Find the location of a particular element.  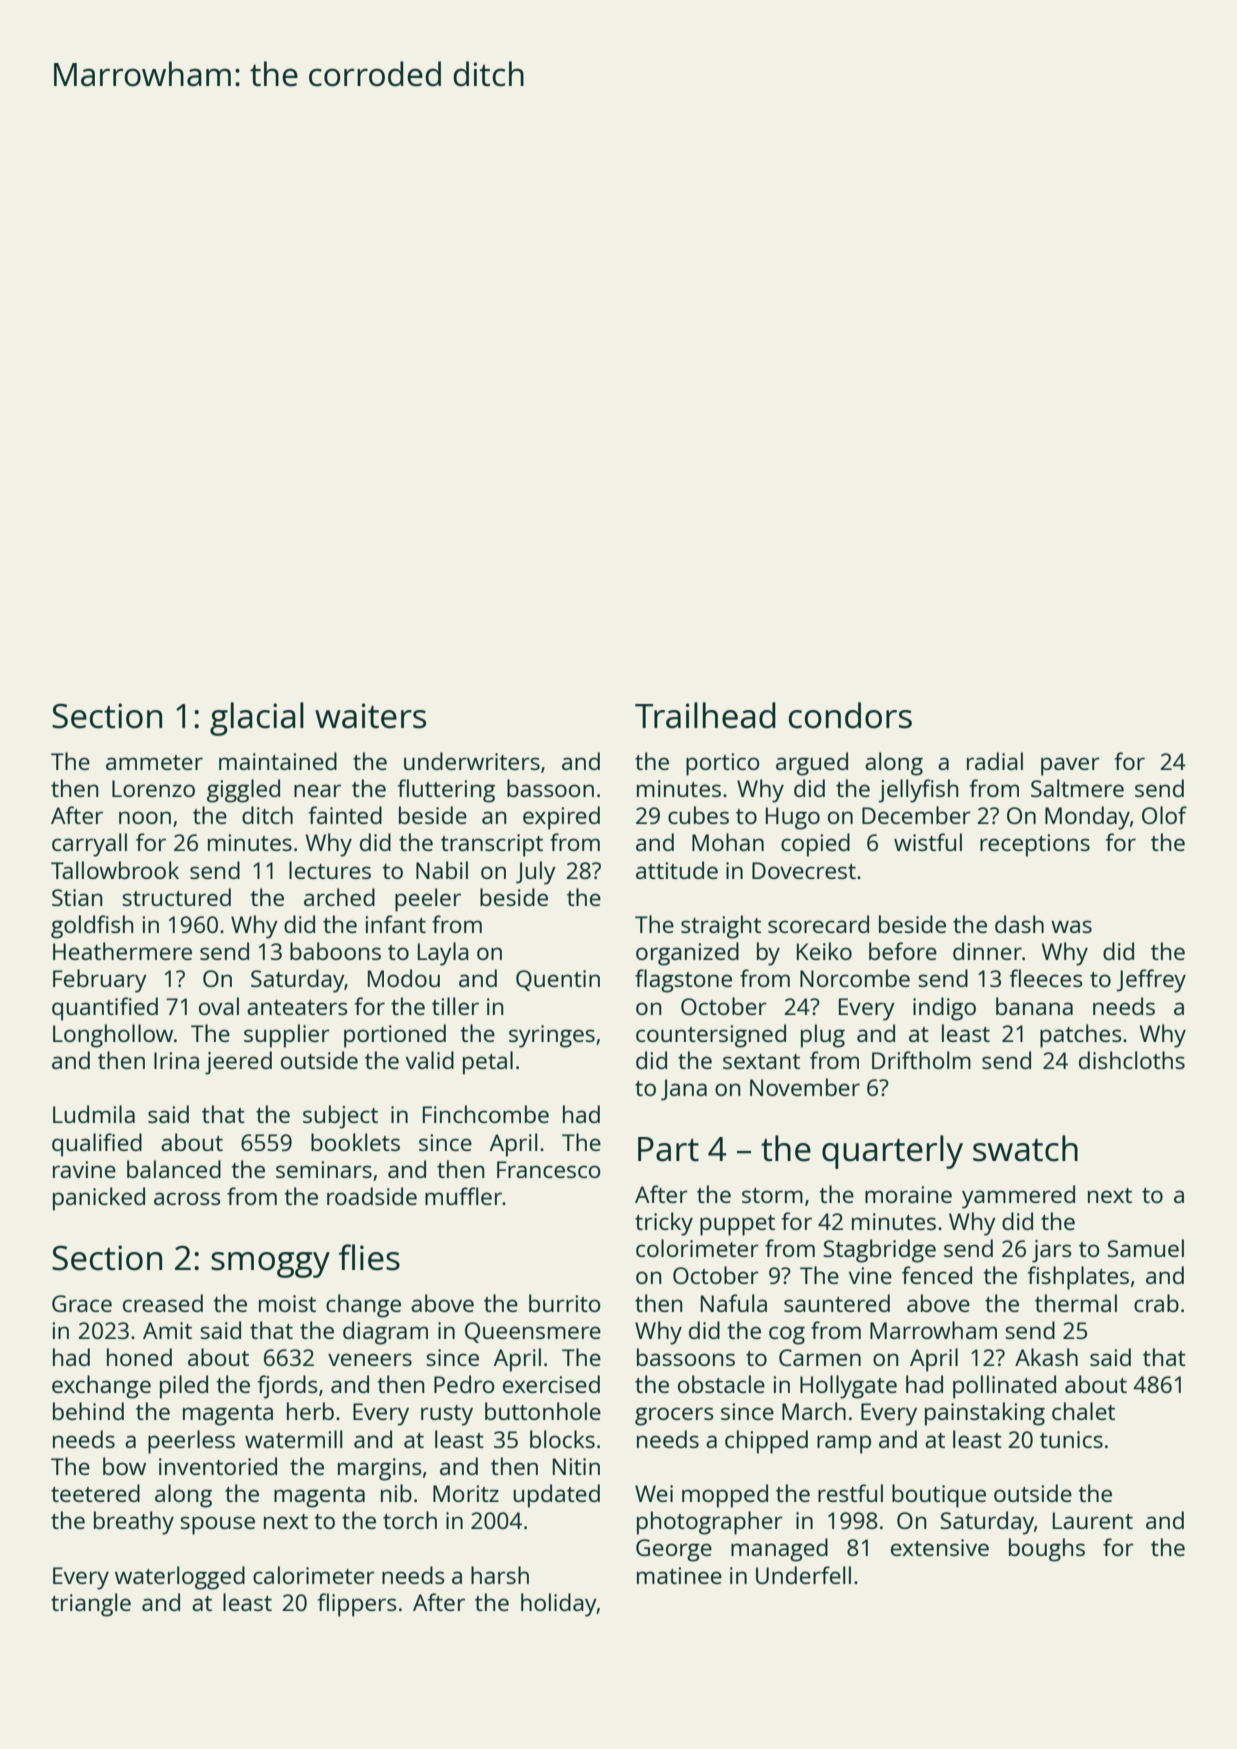

burrito is located at coordinates (564, 1303).
